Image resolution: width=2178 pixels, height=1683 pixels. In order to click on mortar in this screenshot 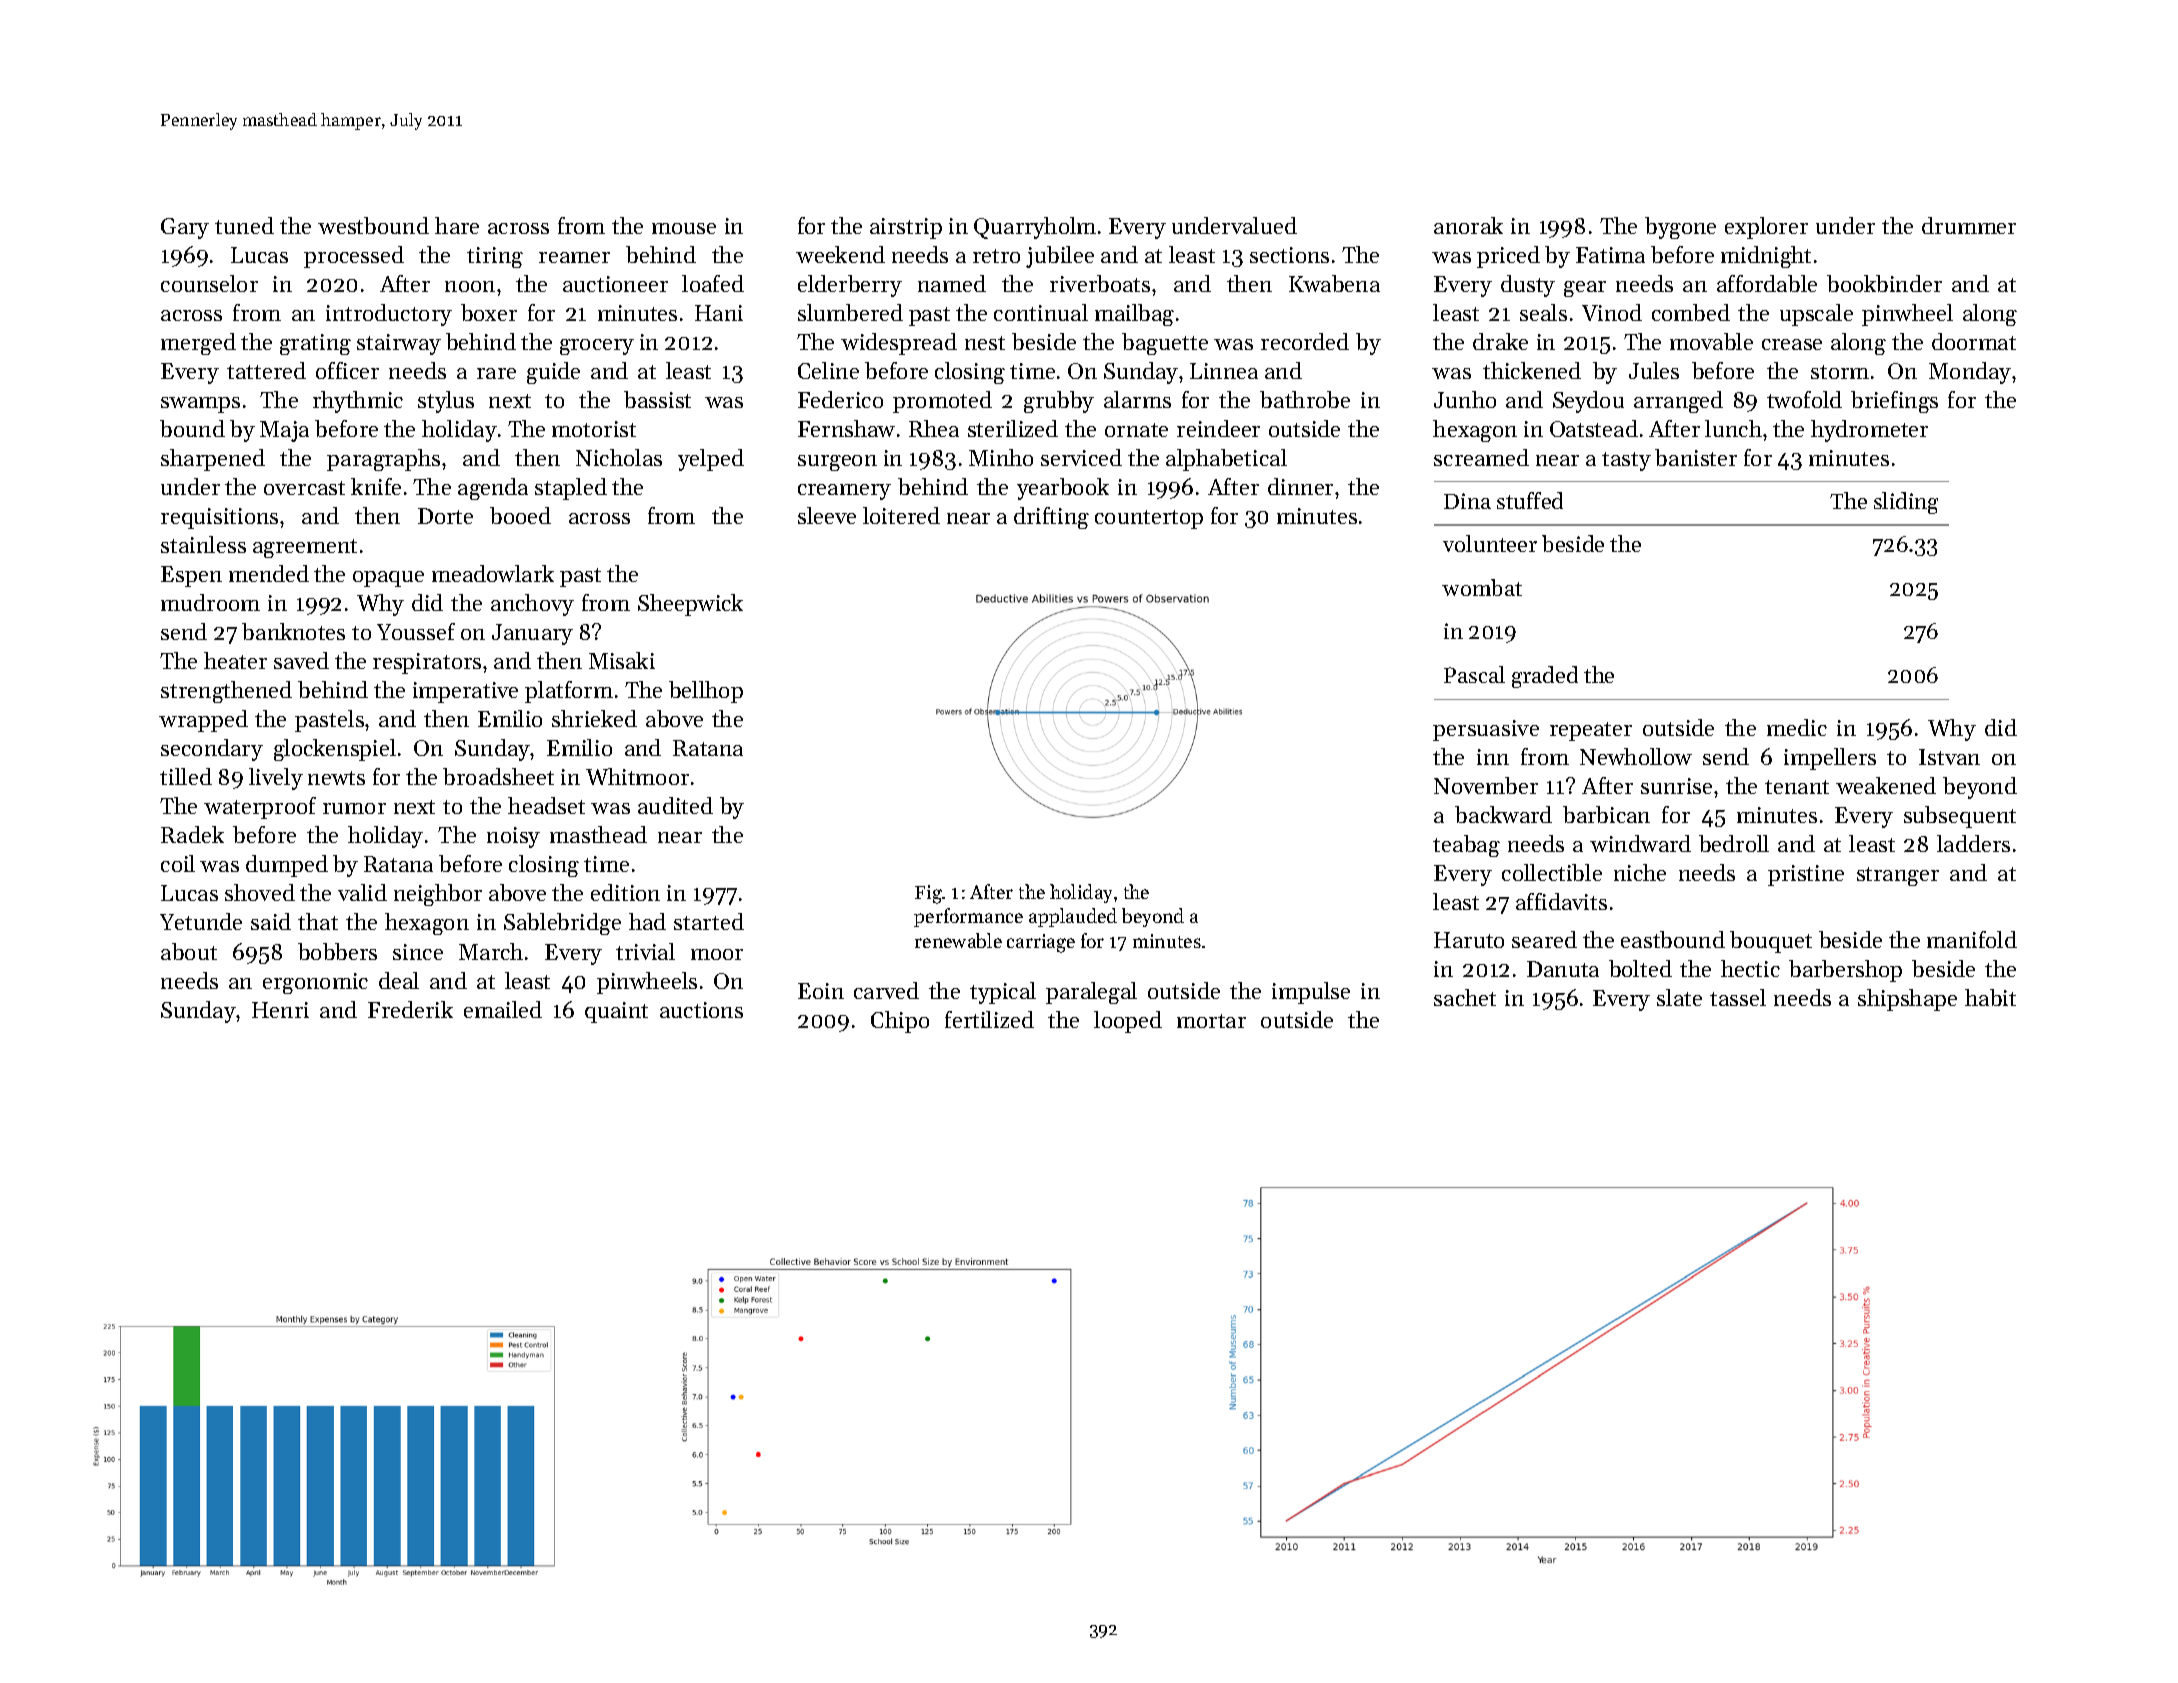, I will do `click(1211, 1021)`.
